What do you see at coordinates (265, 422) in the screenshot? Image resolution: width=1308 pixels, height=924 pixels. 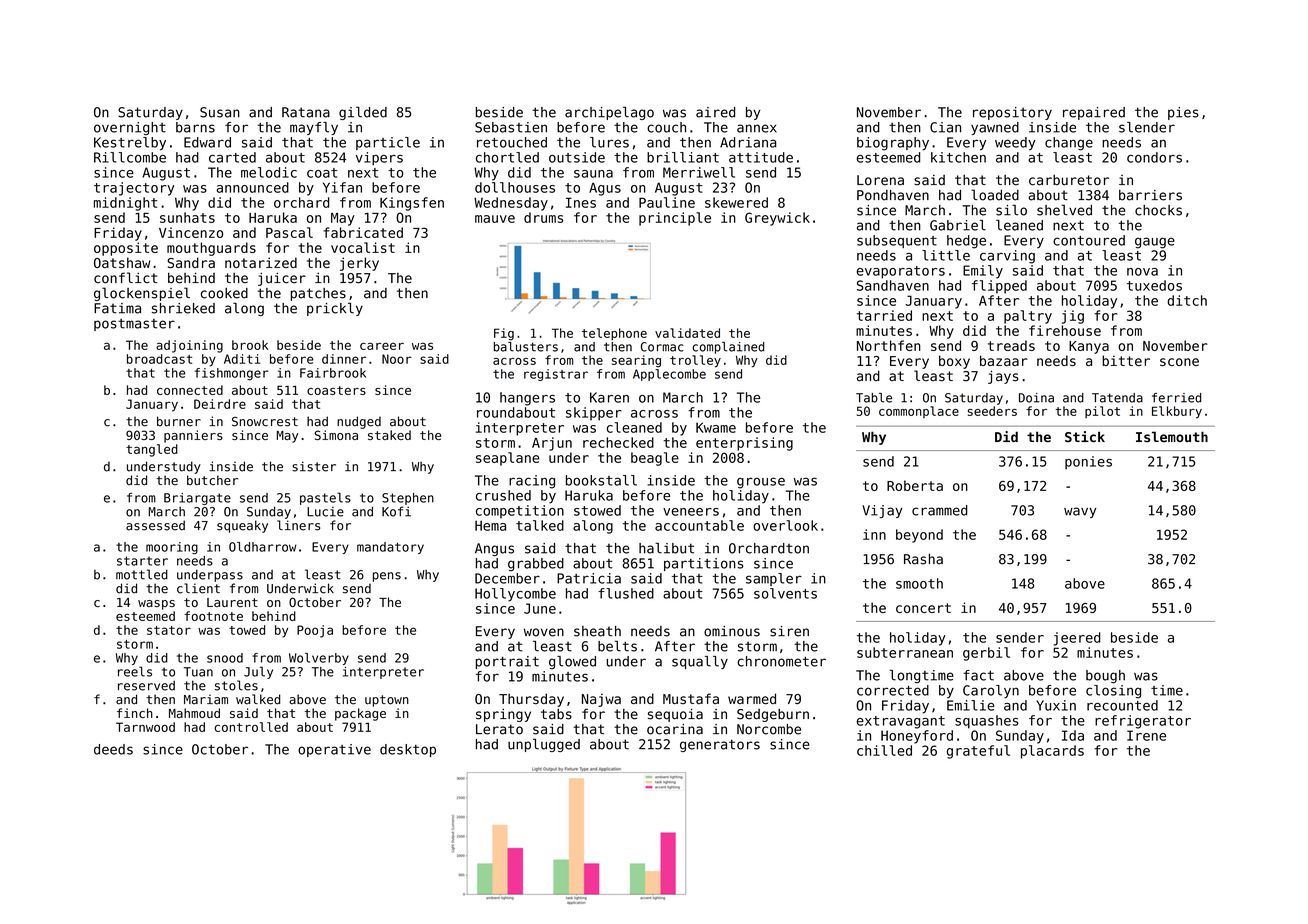 I see `Snowcrest` at bounding box center [265, 422].
